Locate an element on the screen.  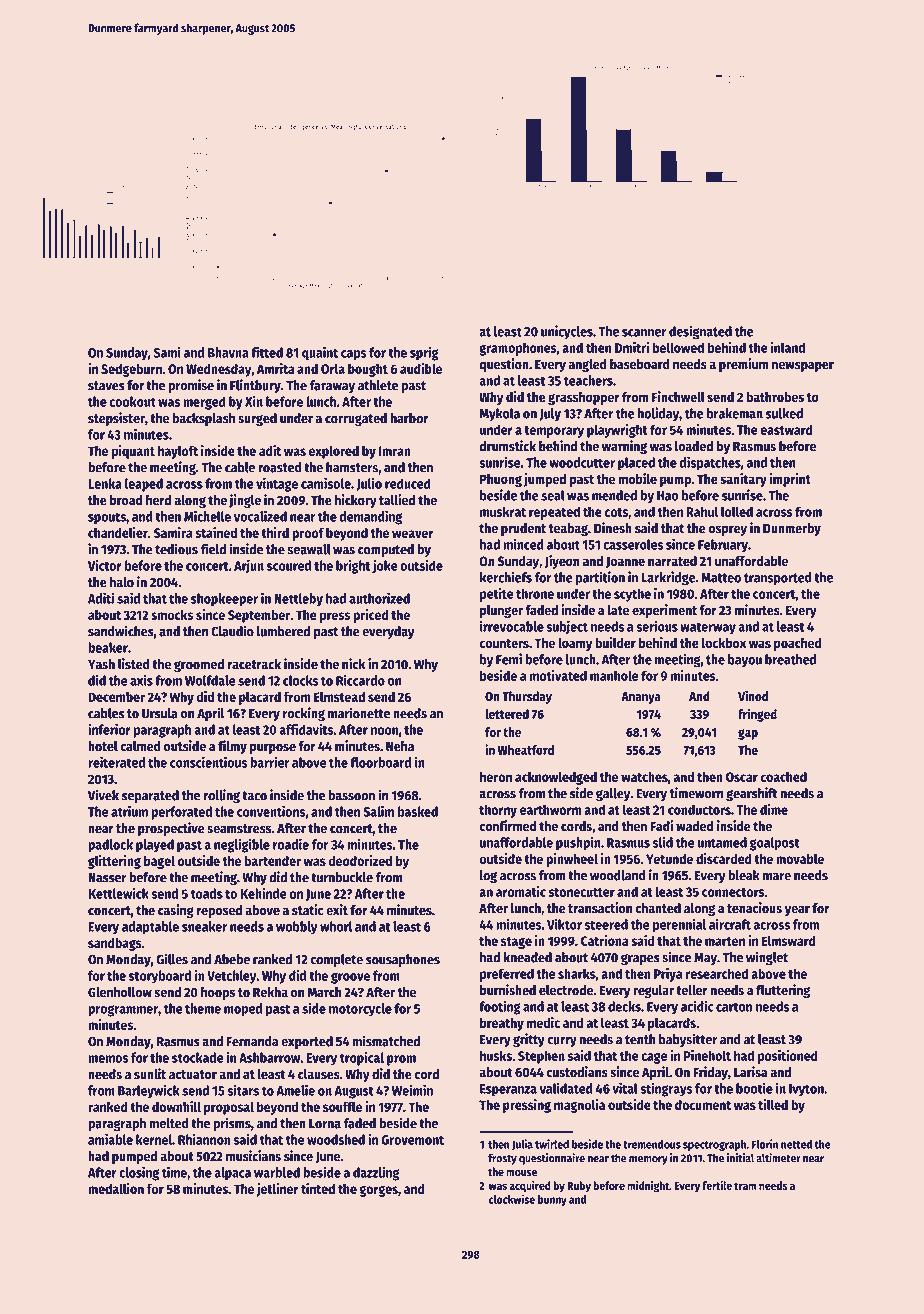
watches is located at coordinates (644, 776).
